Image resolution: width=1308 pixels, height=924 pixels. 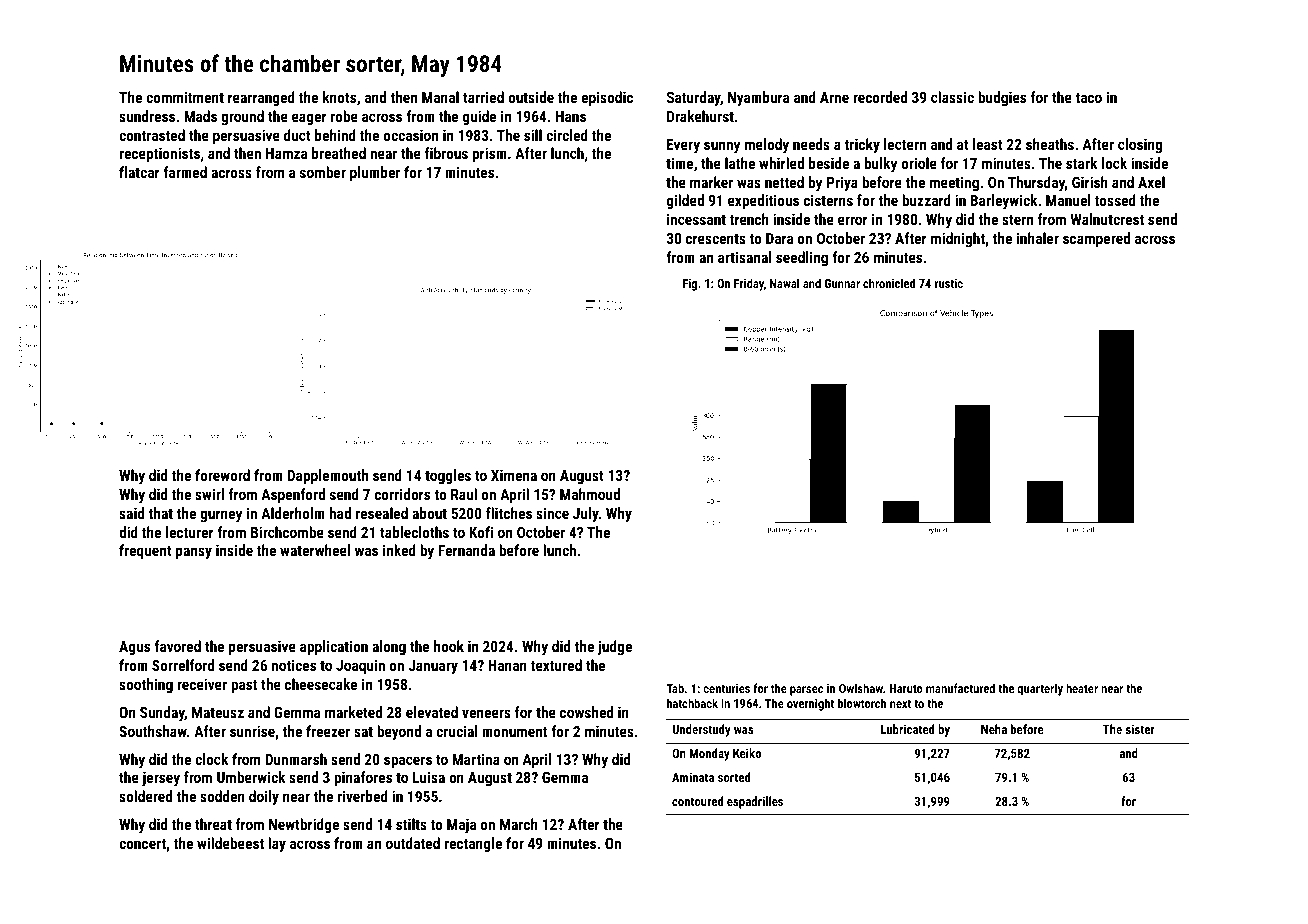 I want to click on Nawal, so click(x=784, y=283).
